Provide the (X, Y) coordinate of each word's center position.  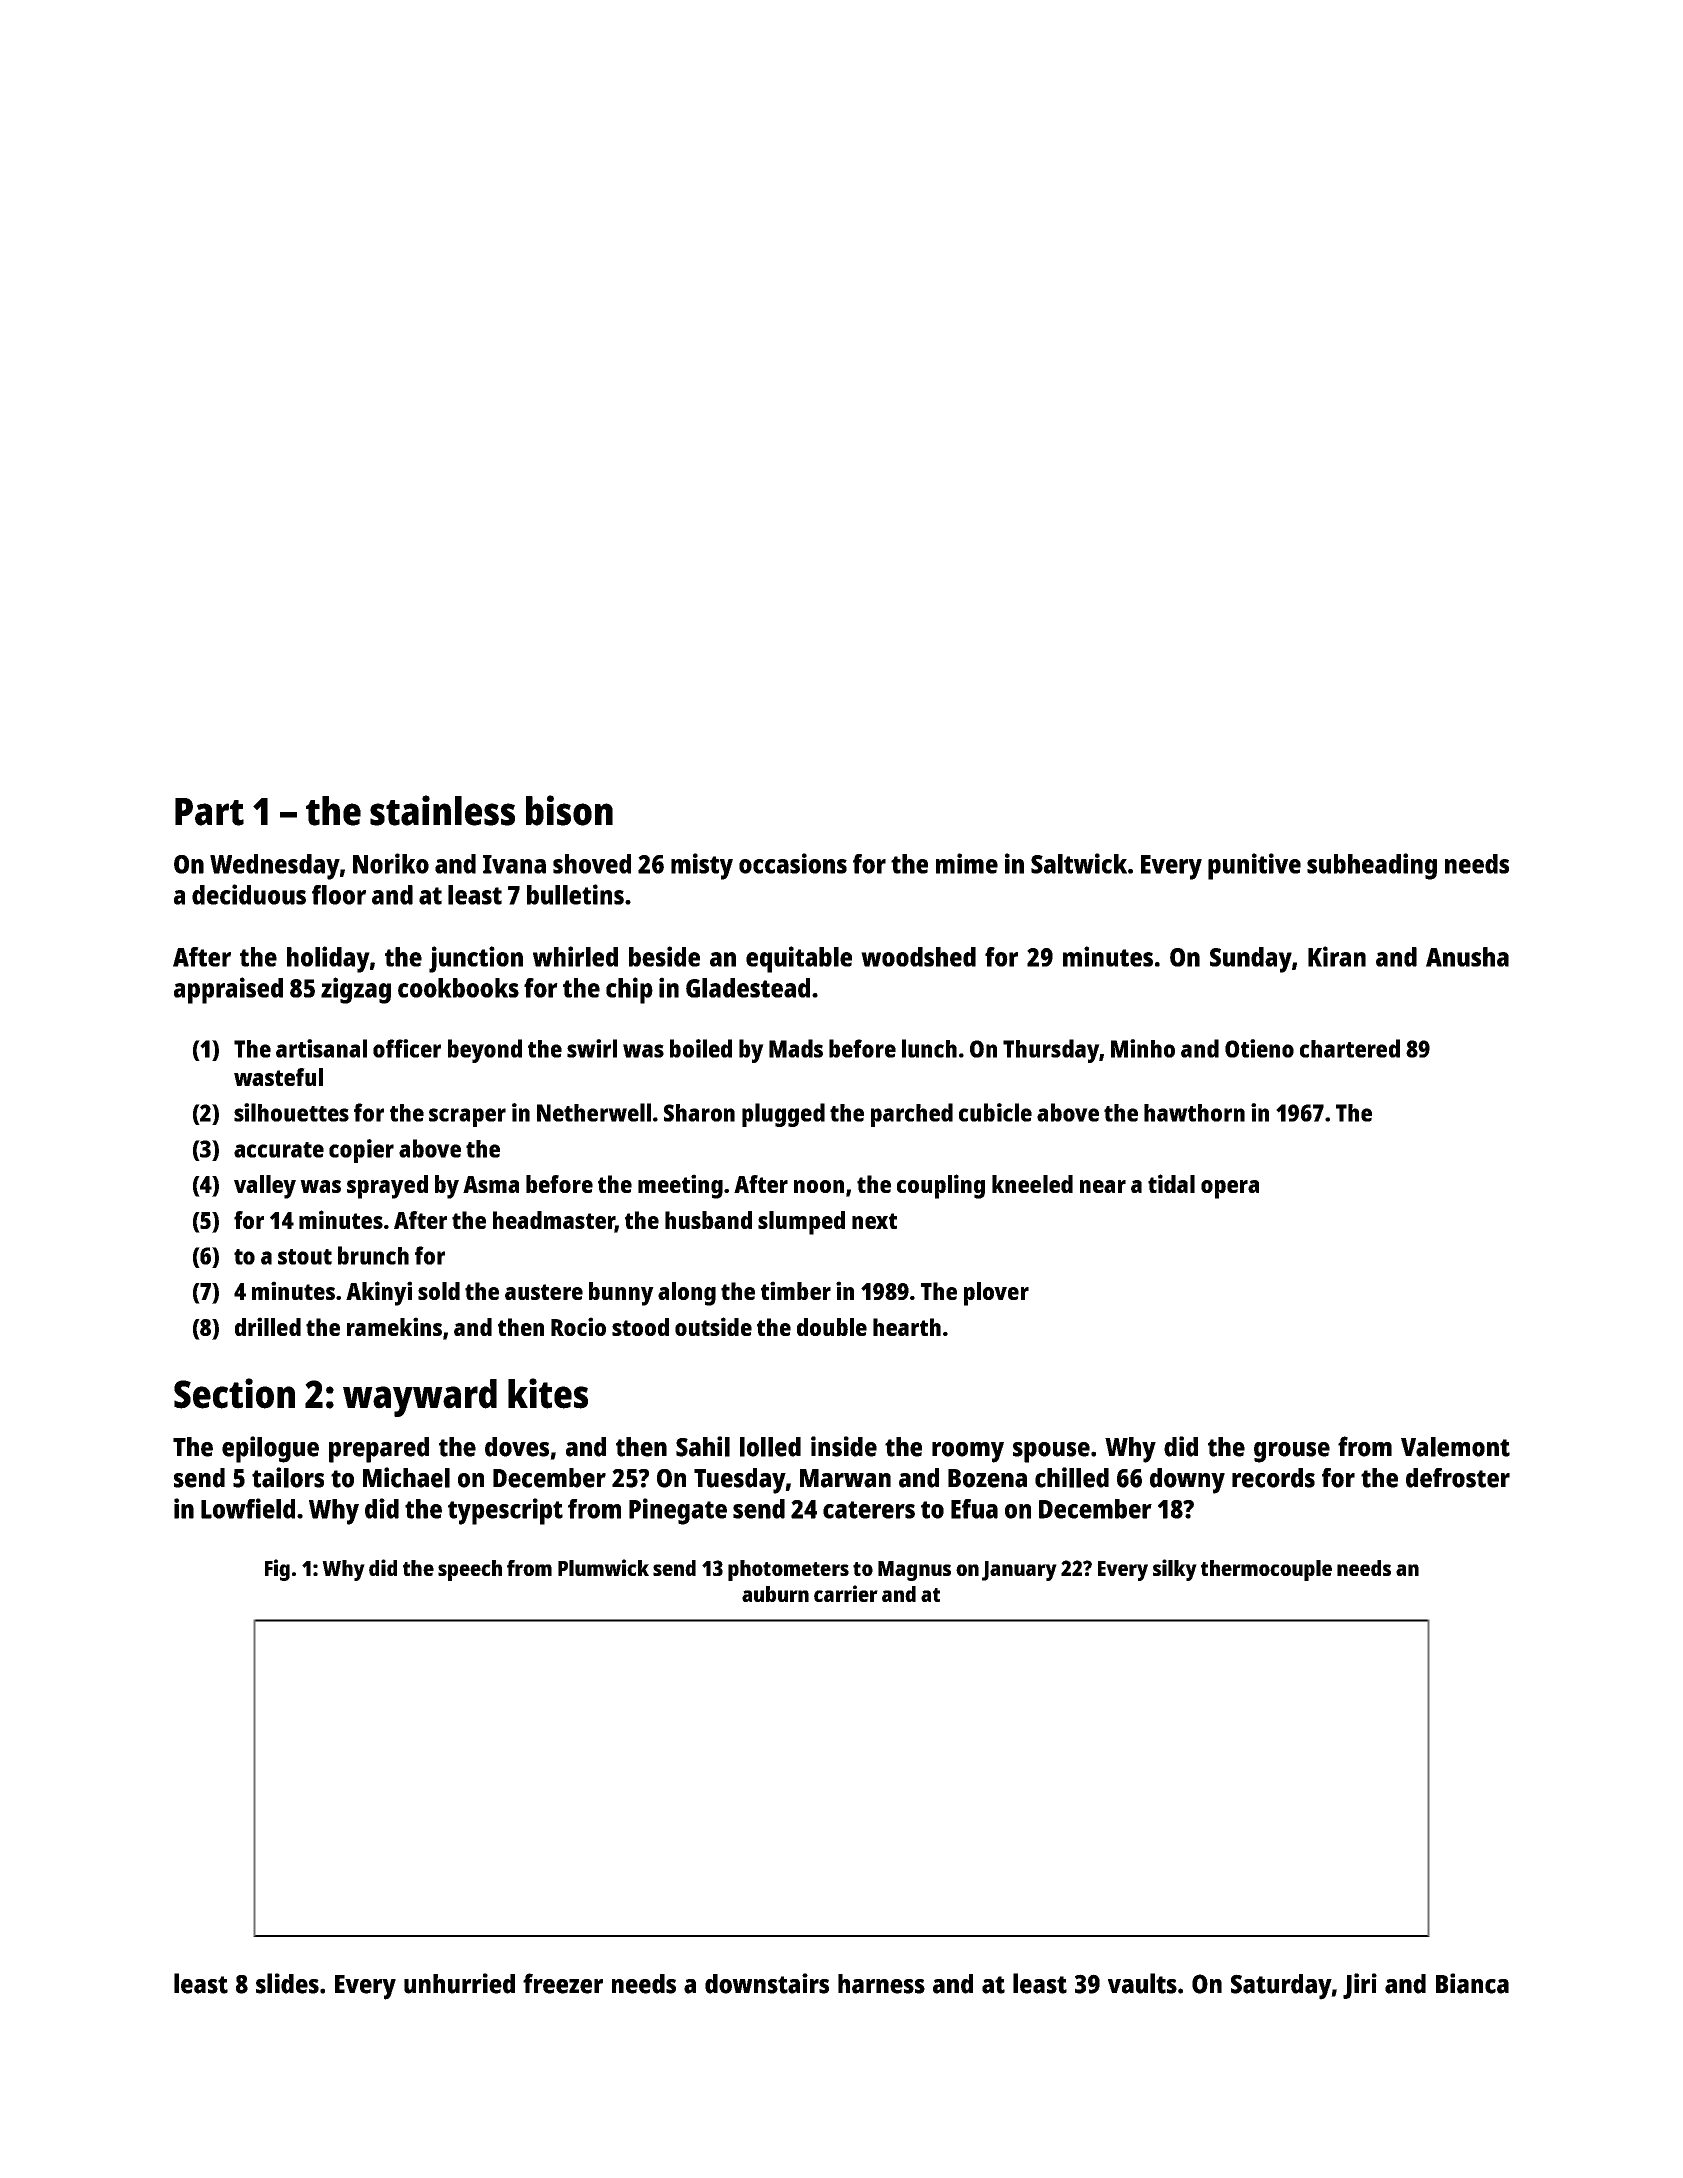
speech (470, 1570)
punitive (1254, 866)
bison (569, 810)
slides (287, 1983)
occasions (793, 863)
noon (819, 1186)
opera (1230, 1189)
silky (1175, 1570)
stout (305, 1257)
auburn (775, 1594)
